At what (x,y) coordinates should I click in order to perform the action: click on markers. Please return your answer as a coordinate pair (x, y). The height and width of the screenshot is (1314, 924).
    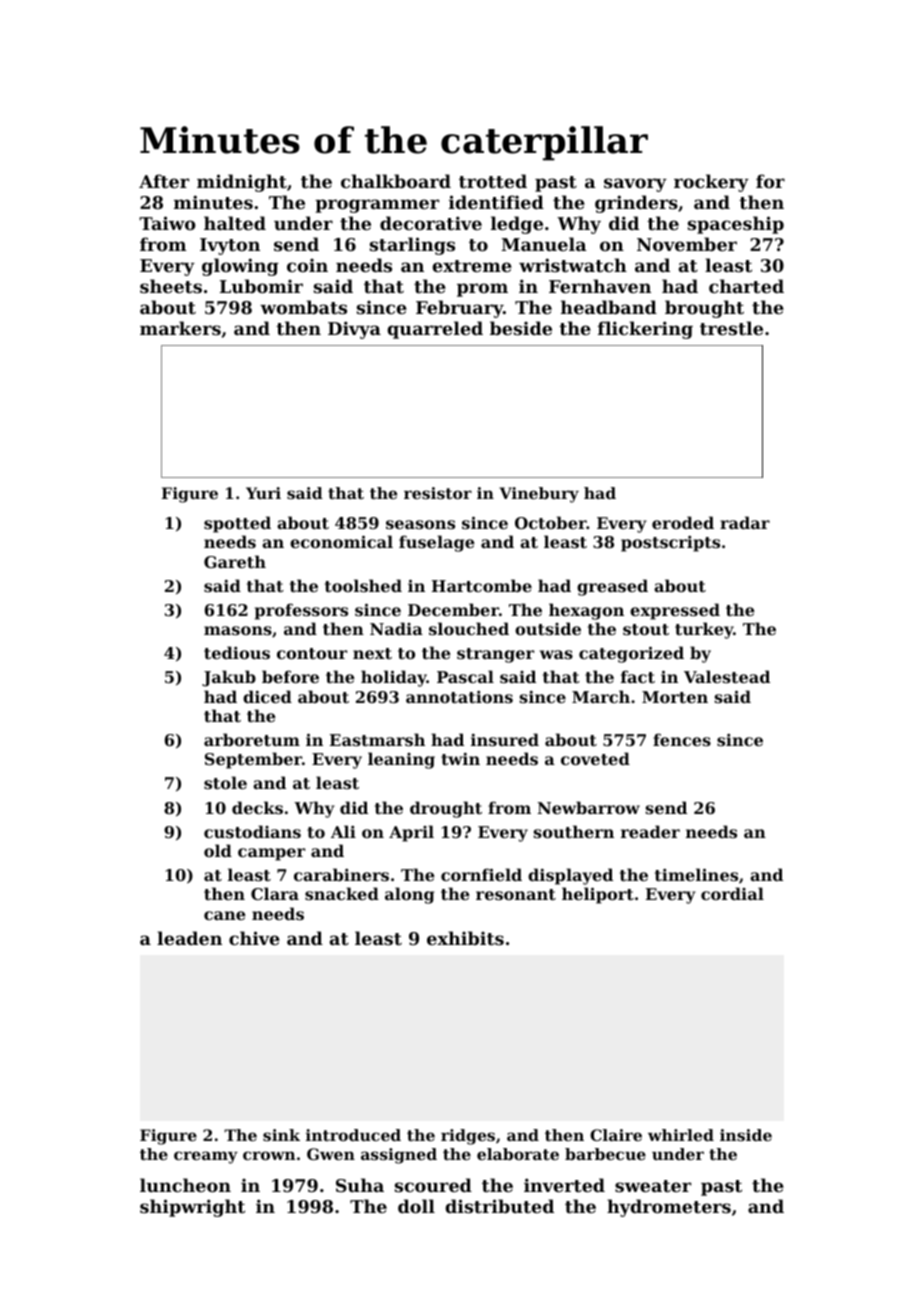
    Looking at the image, I should click on (180, 328).
